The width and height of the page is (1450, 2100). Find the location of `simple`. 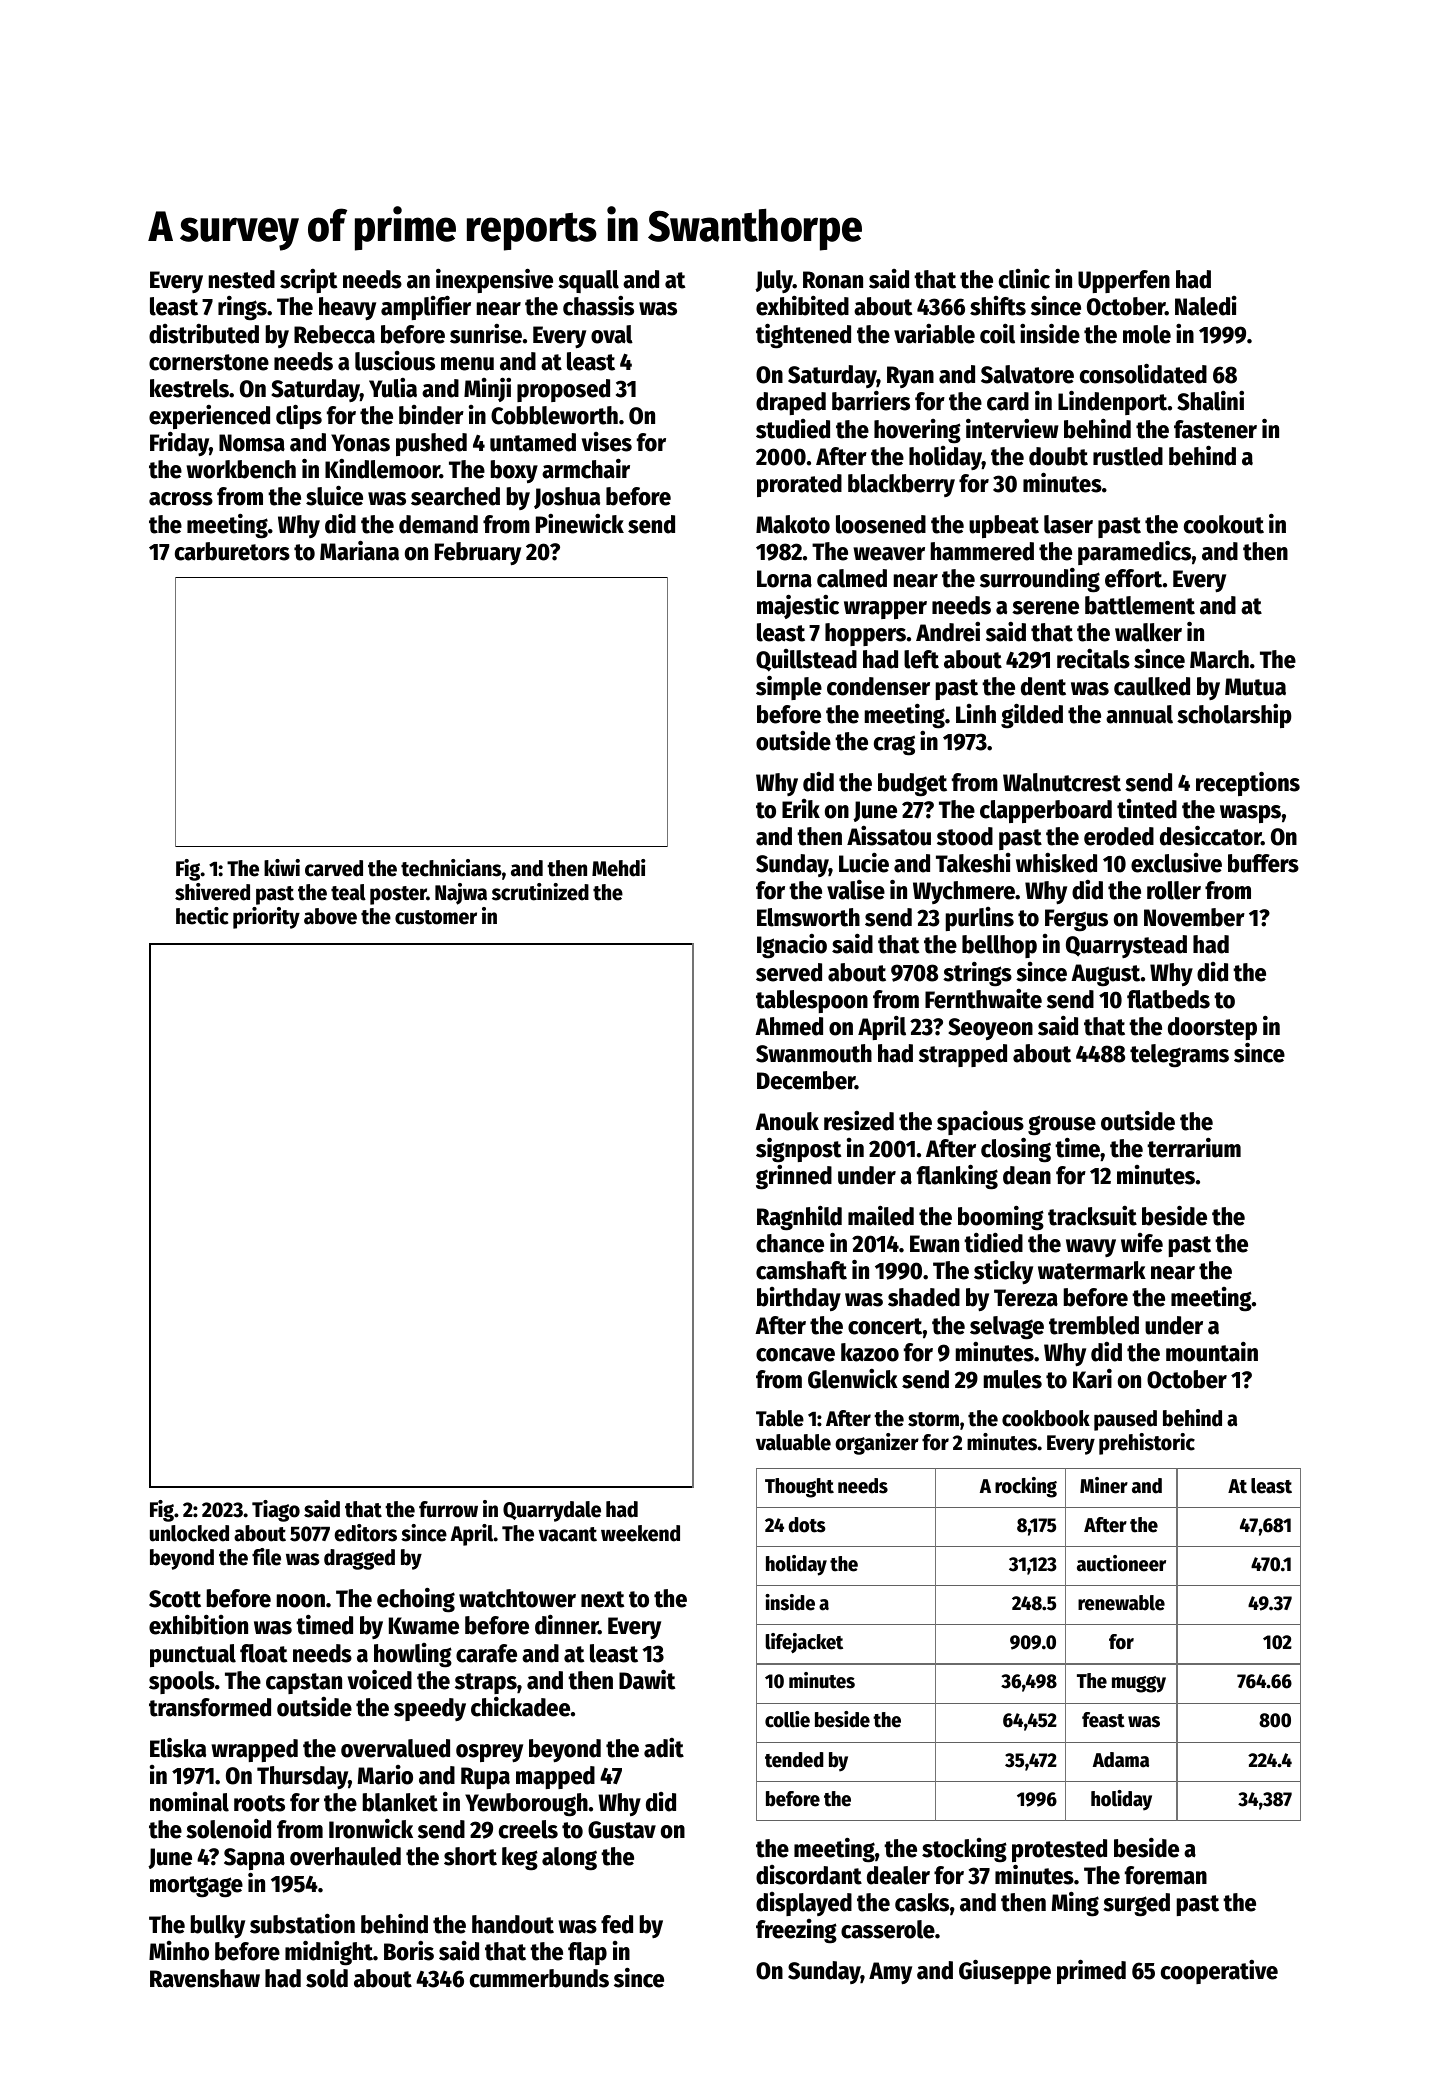

simple is located at coordinates (789, 687).
